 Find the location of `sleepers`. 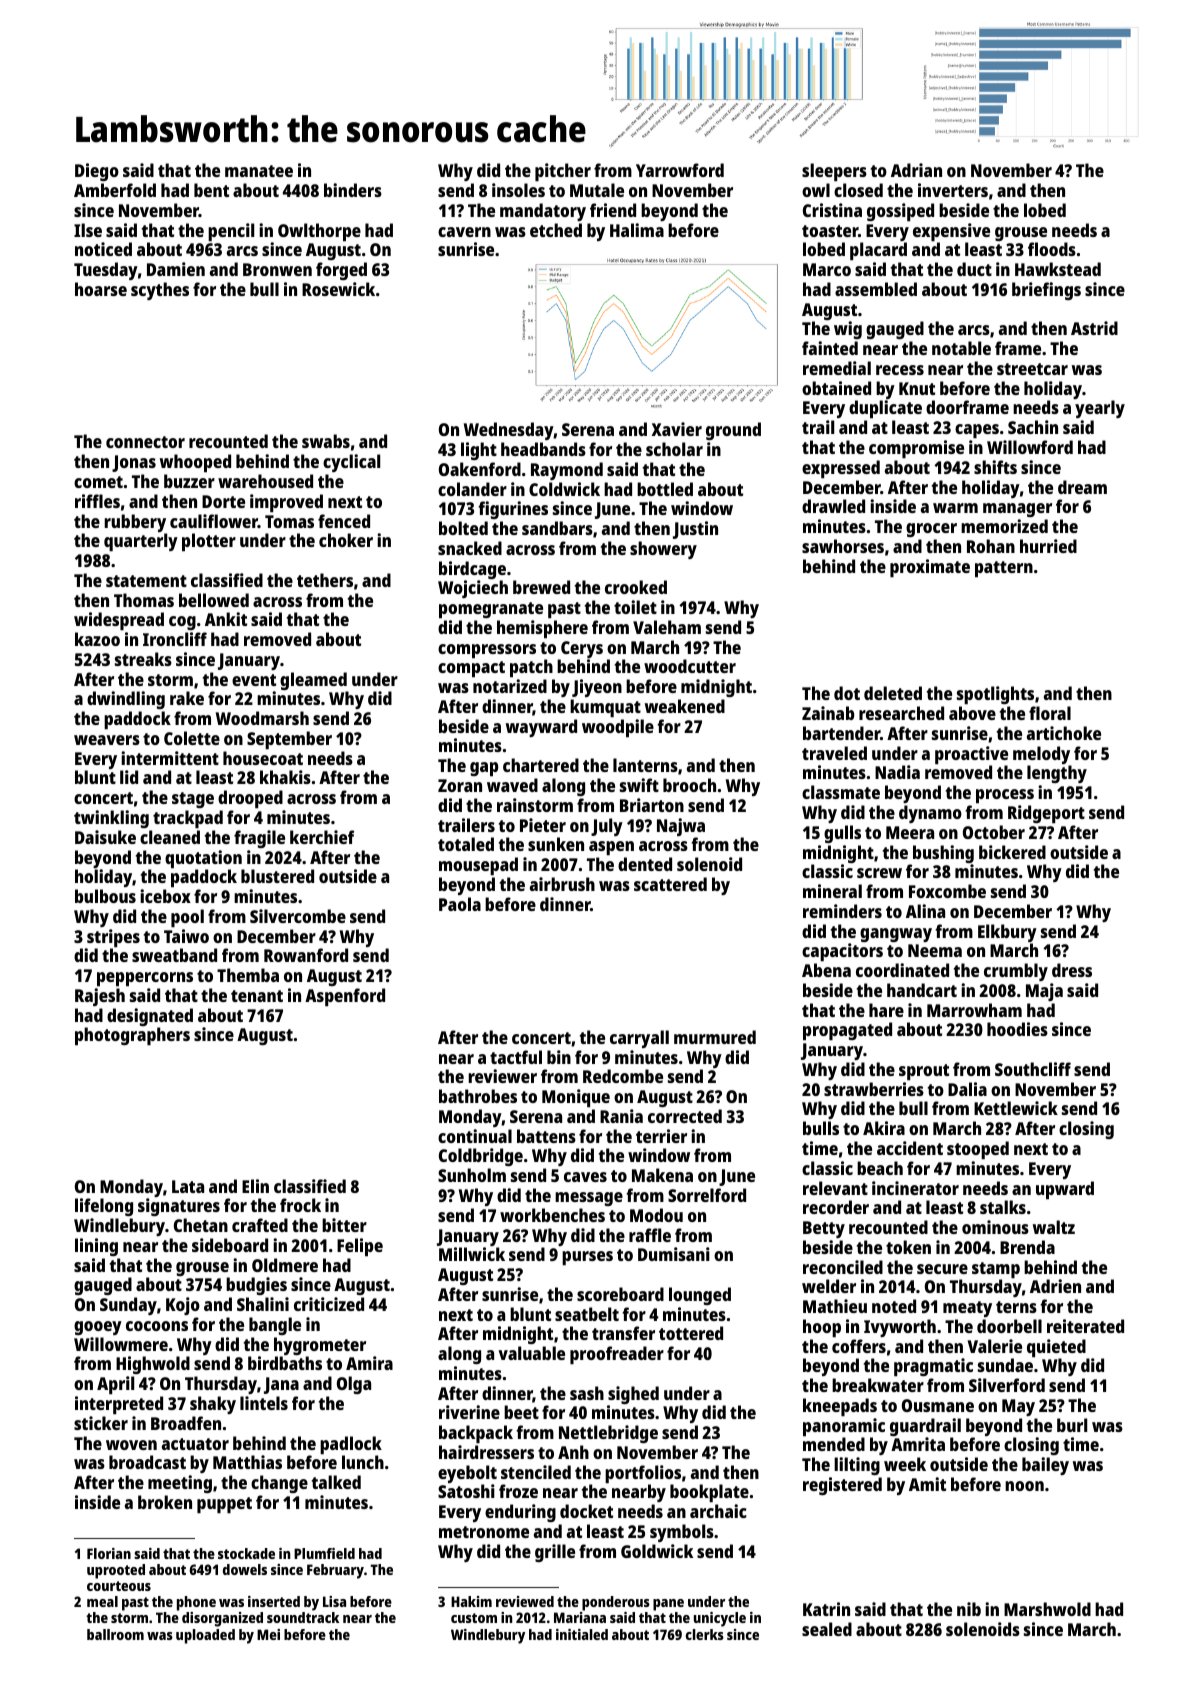

sleepers is located at coordinates (834, 172).
